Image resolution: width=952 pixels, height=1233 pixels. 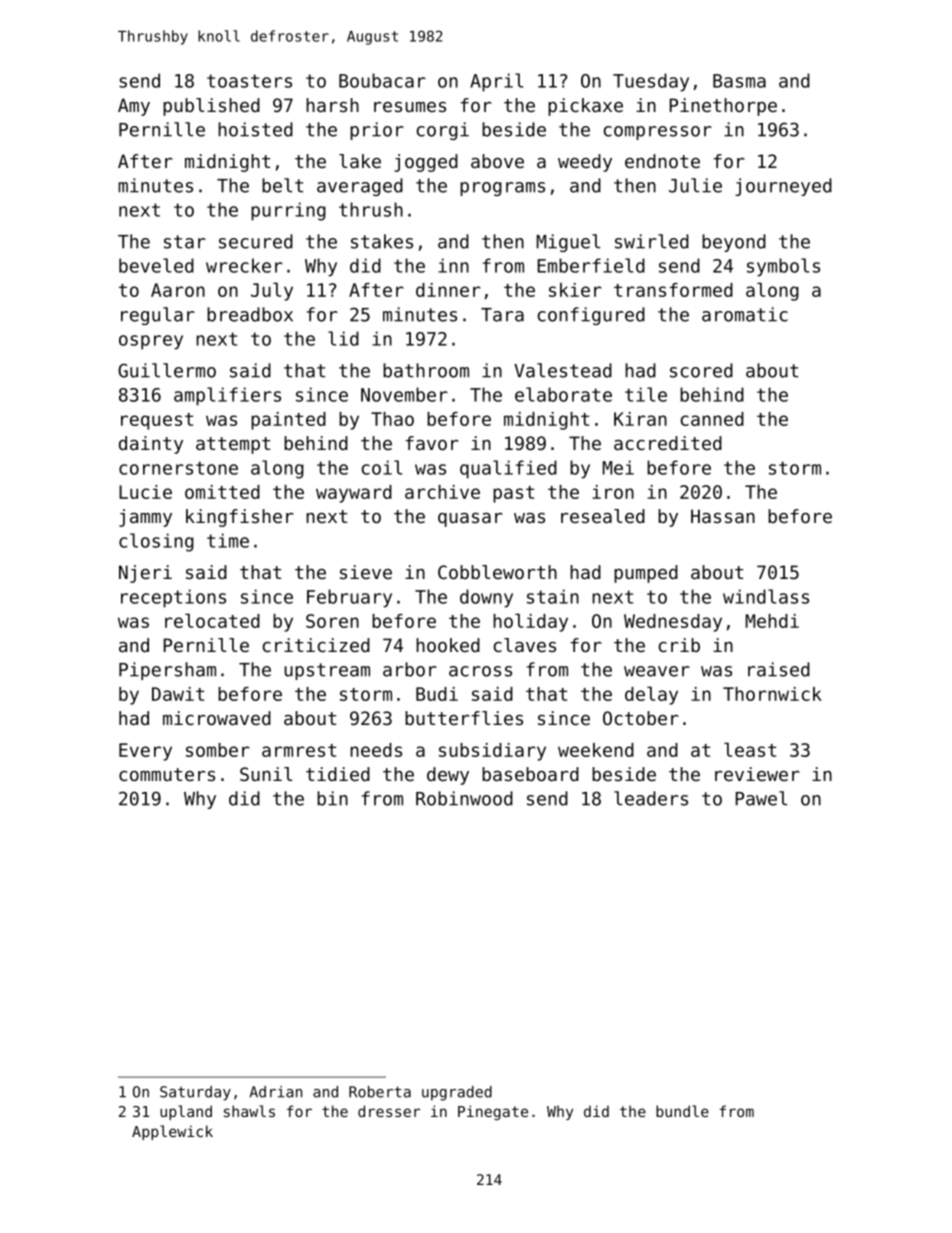 I want to click on Tuesday, so click(x=651, y=82).
